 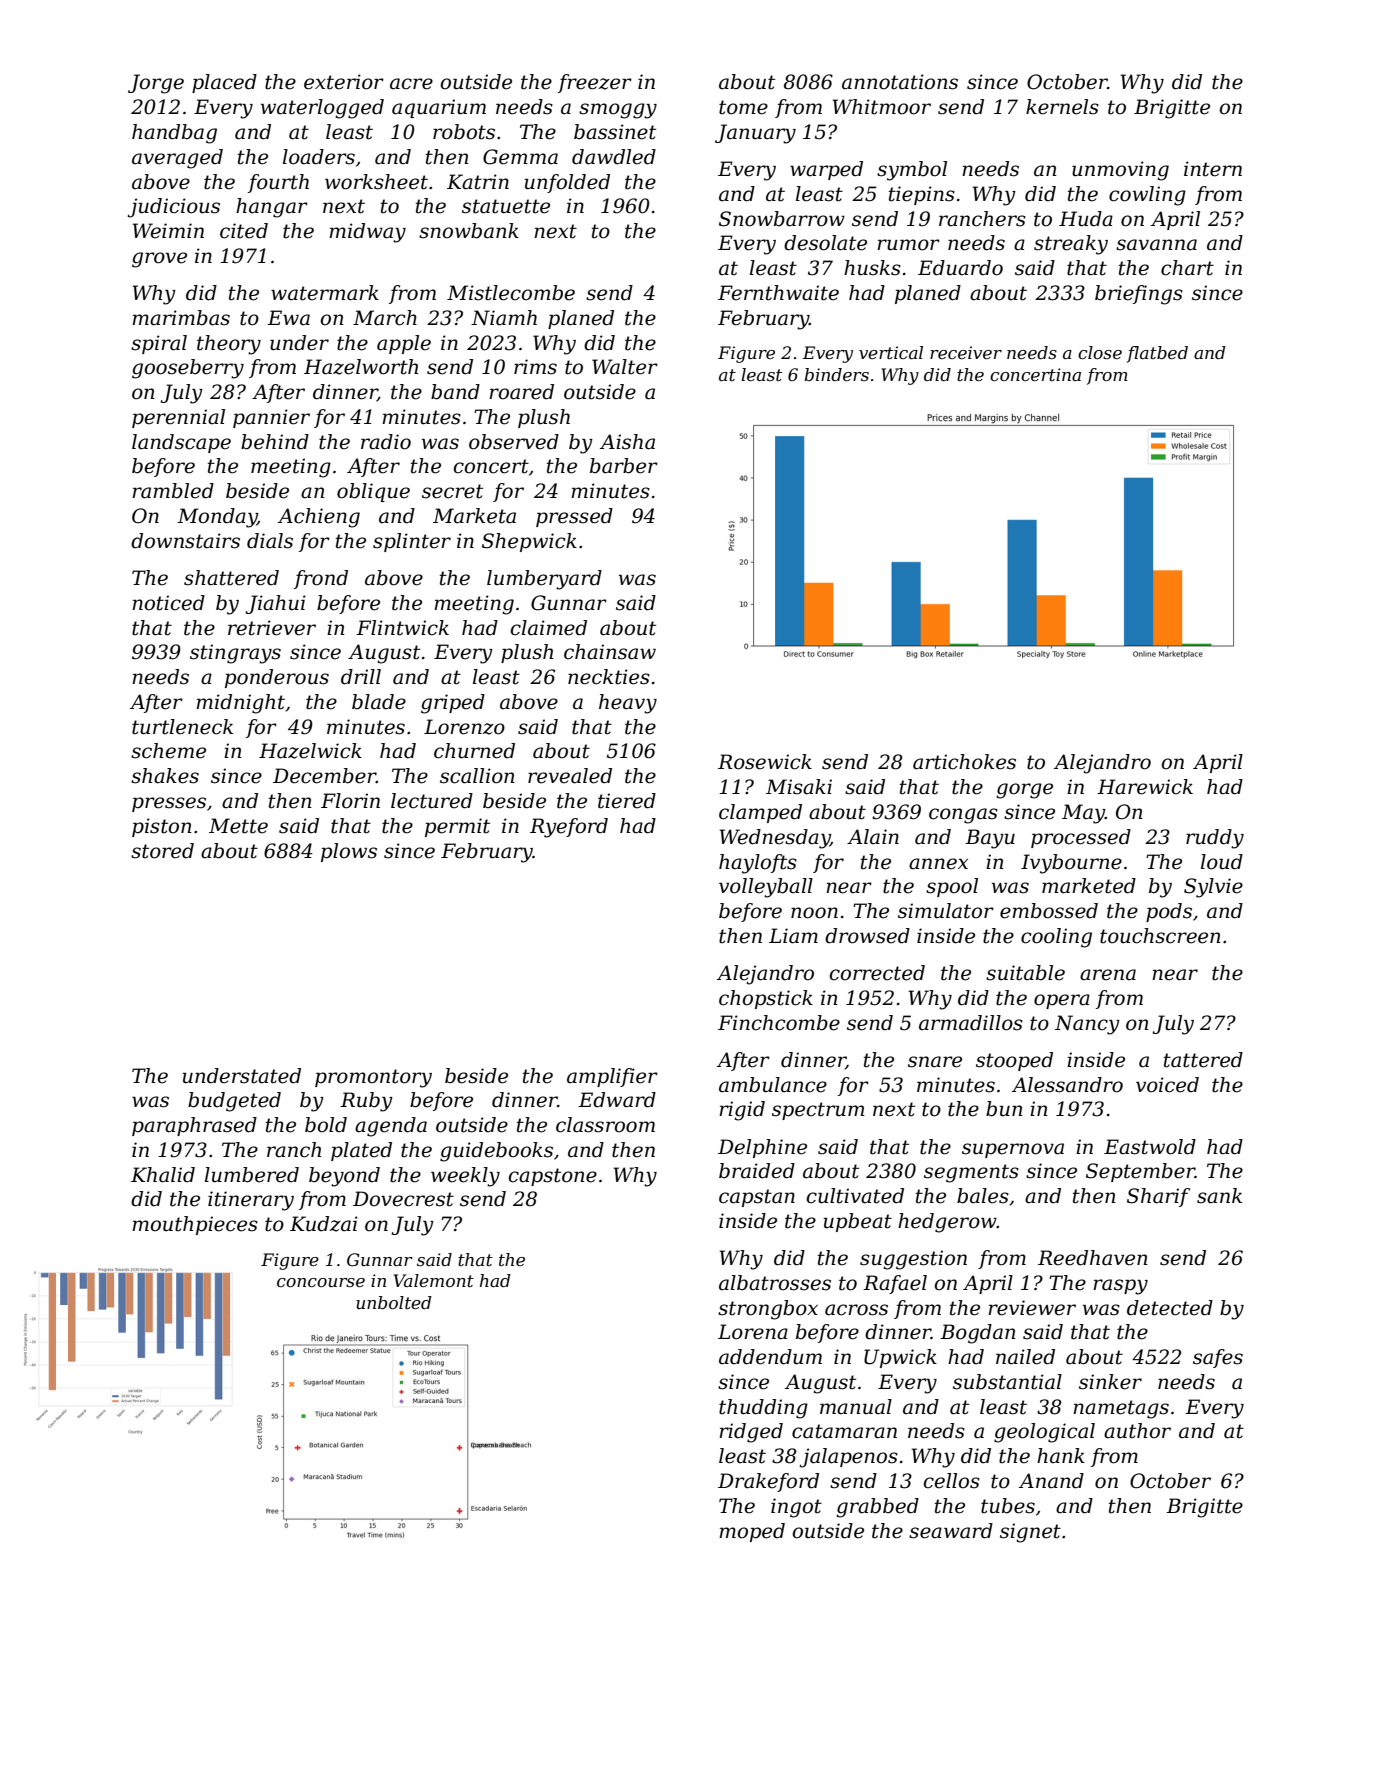 I want to click on Whitmoor, so click(x=881, y=107).
